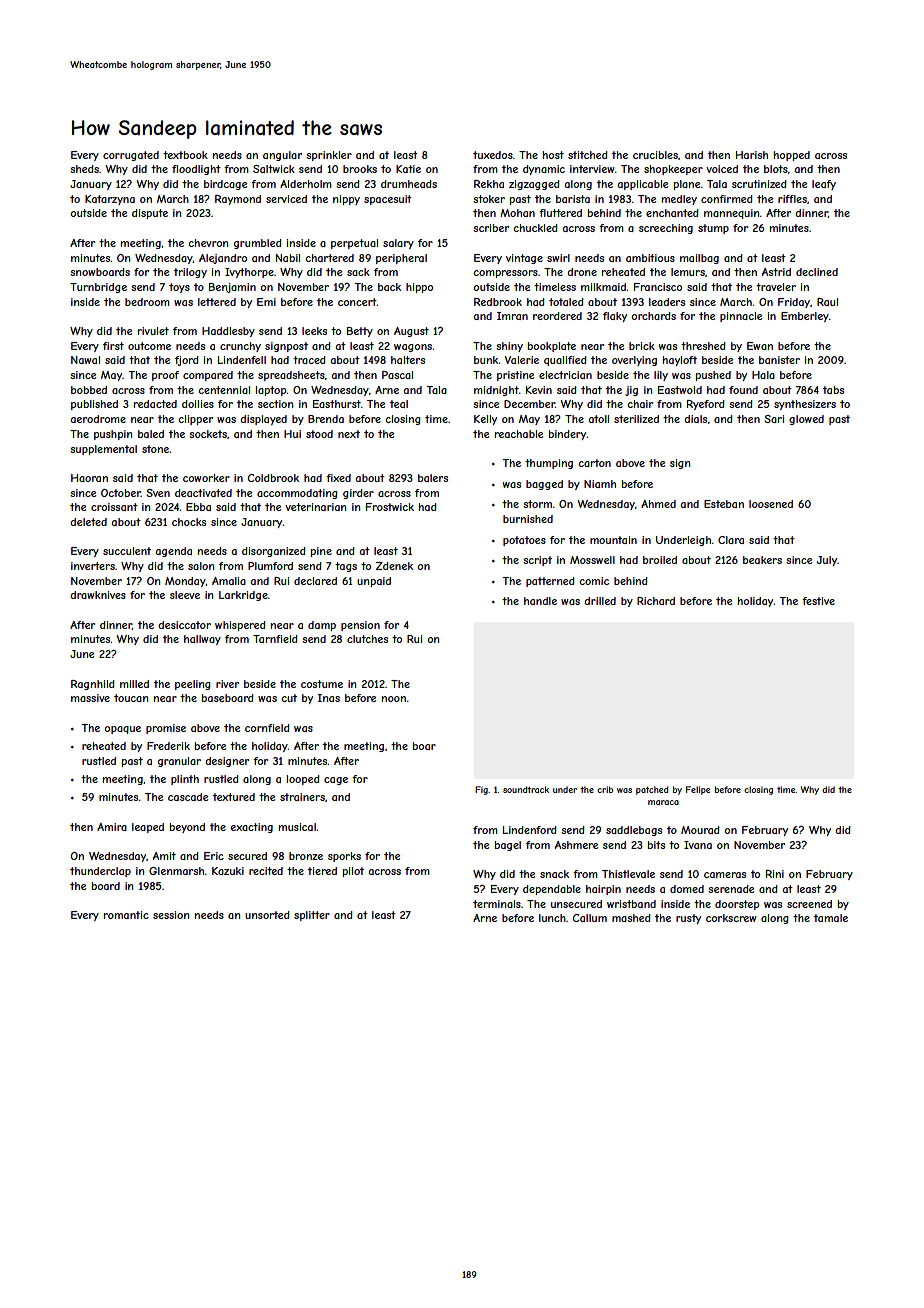 The image size is (924, 1308). I want to click on glowed, so click(806, 420).
